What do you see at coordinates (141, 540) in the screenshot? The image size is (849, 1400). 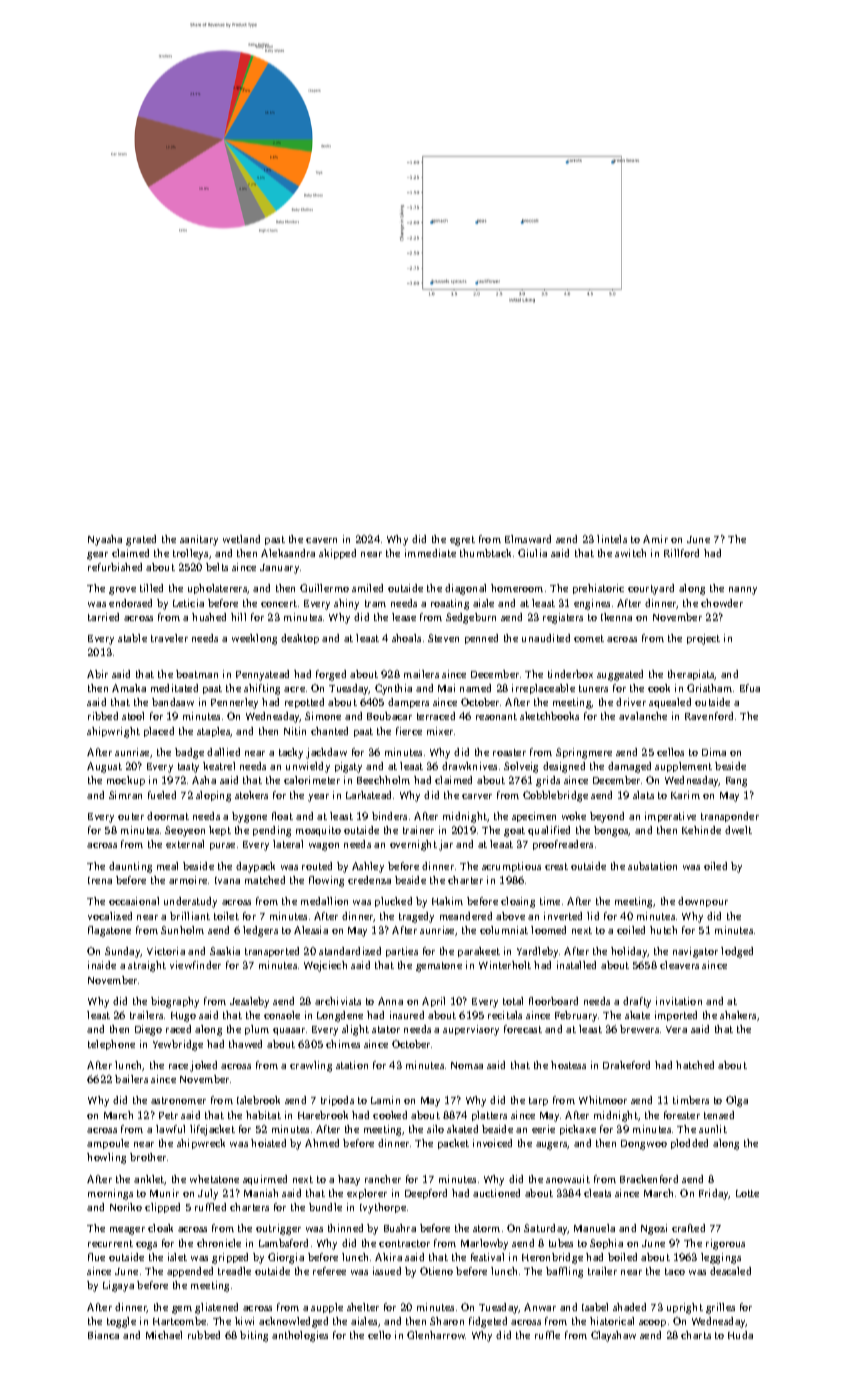 I see `grated` at bounding box center [141, 540].
